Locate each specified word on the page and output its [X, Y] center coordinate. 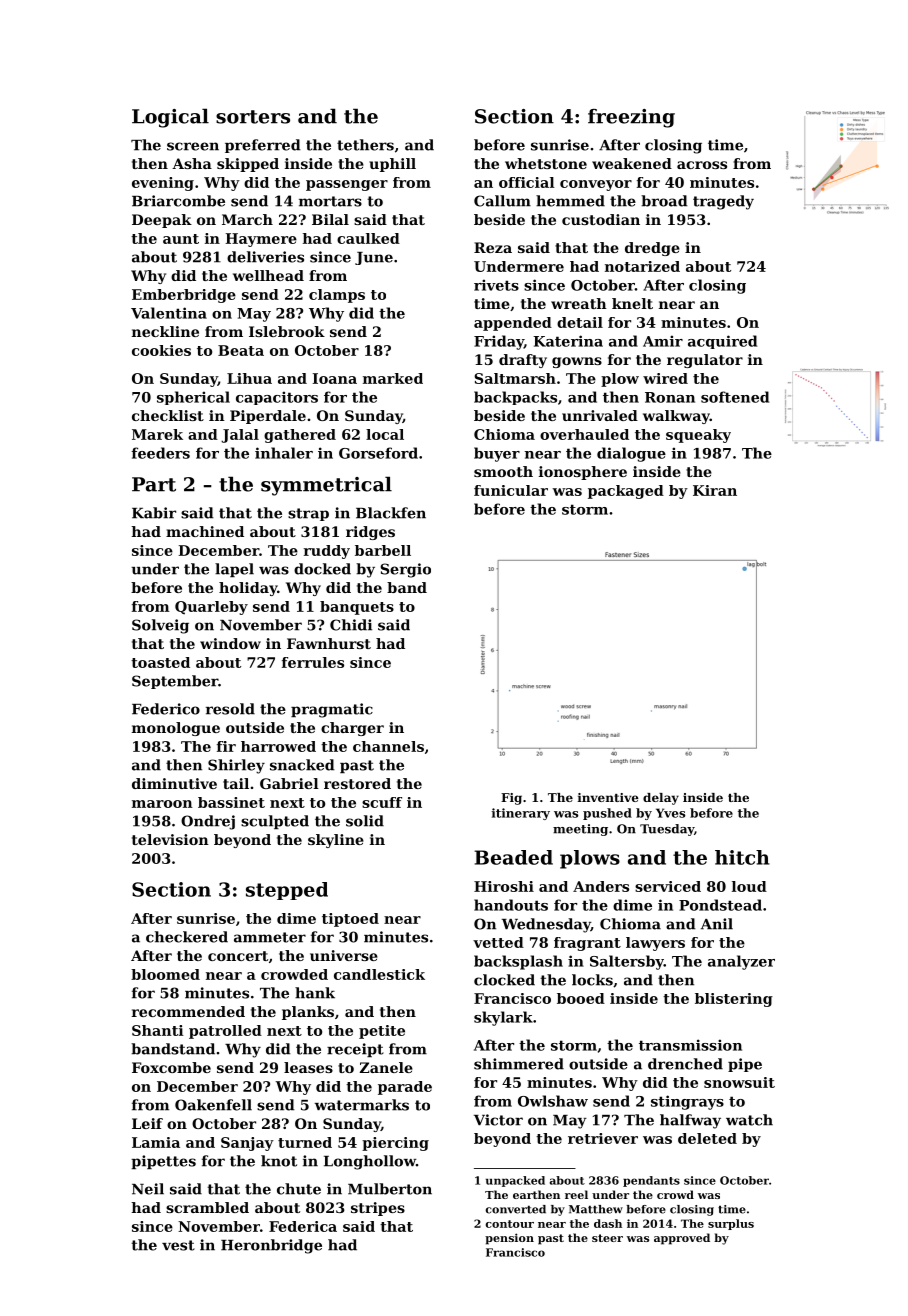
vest [178, 1245]
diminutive [174, 783]
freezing [631, 118]
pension [509, 1239]
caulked [368, 238]
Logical [170, 118]
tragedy [723, 202]
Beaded [513, 857]
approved [682, 1239]
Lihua [249, 378]
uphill [392, 165]
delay [661, 799]
